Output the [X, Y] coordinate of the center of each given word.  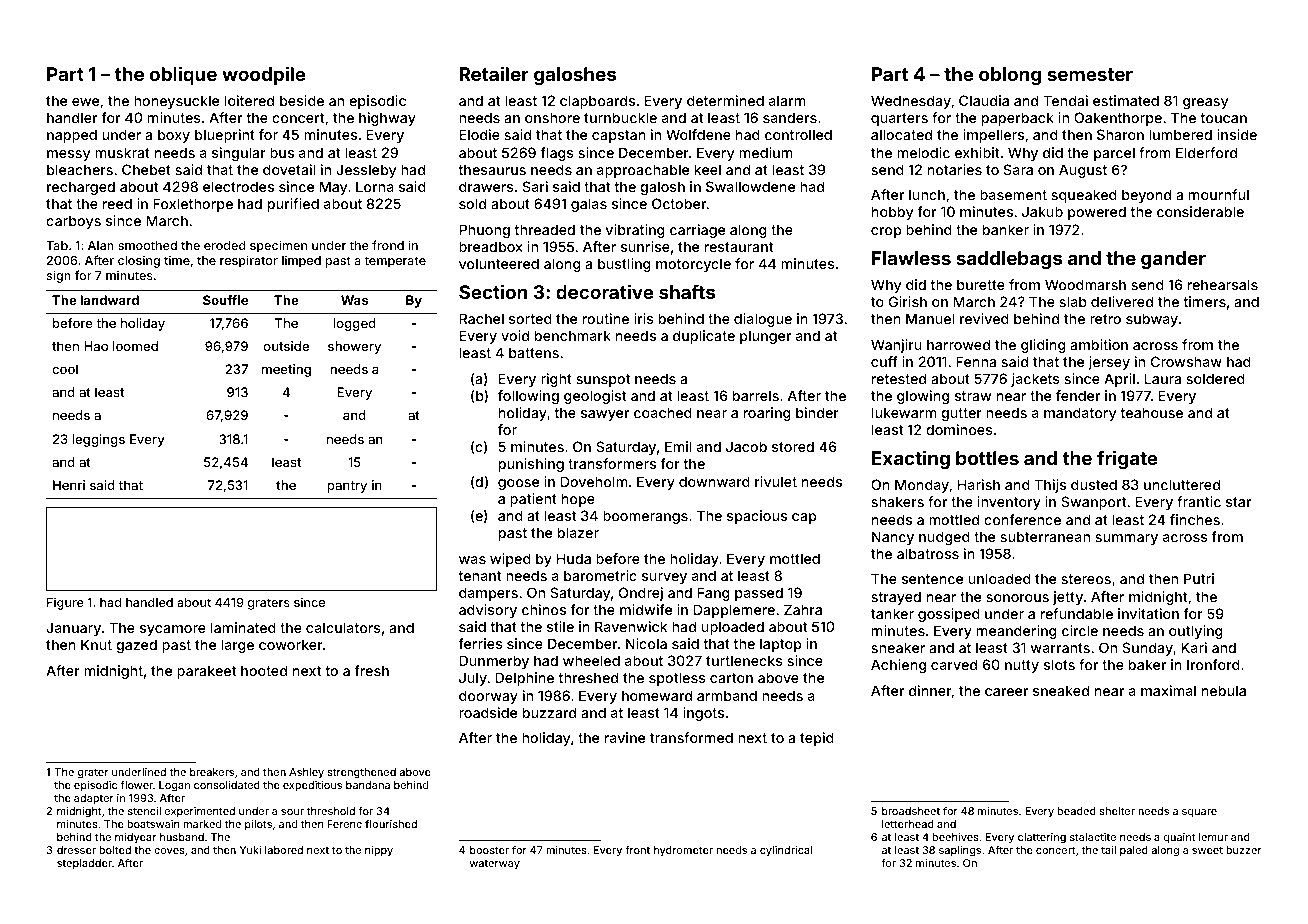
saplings [960, 851]
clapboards [597, 102]
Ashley [306, 773]
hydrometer [683, 851]
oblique [183, 75]
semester [1090, 74]
